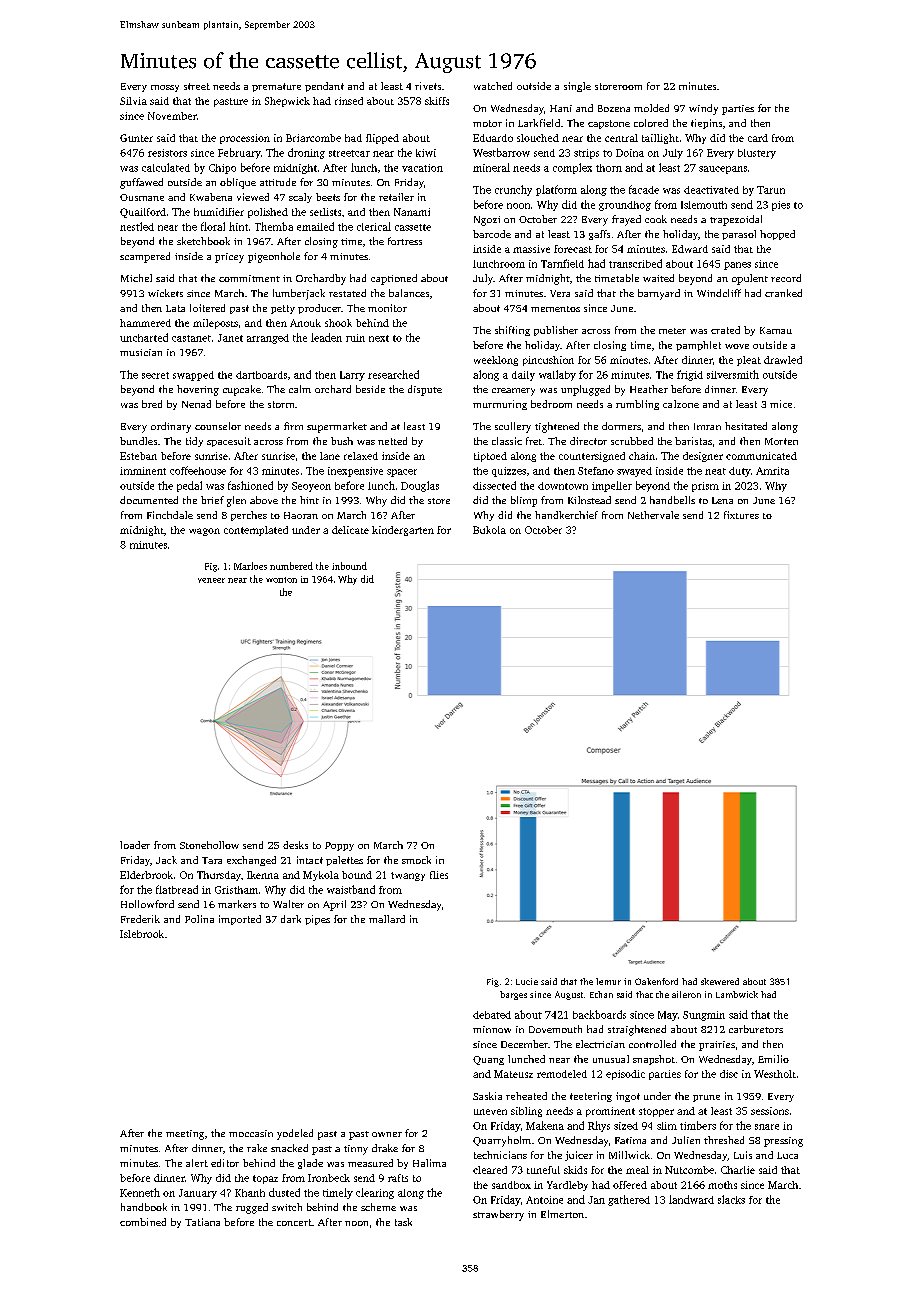  I want to click on premature, so click(276, 87).
